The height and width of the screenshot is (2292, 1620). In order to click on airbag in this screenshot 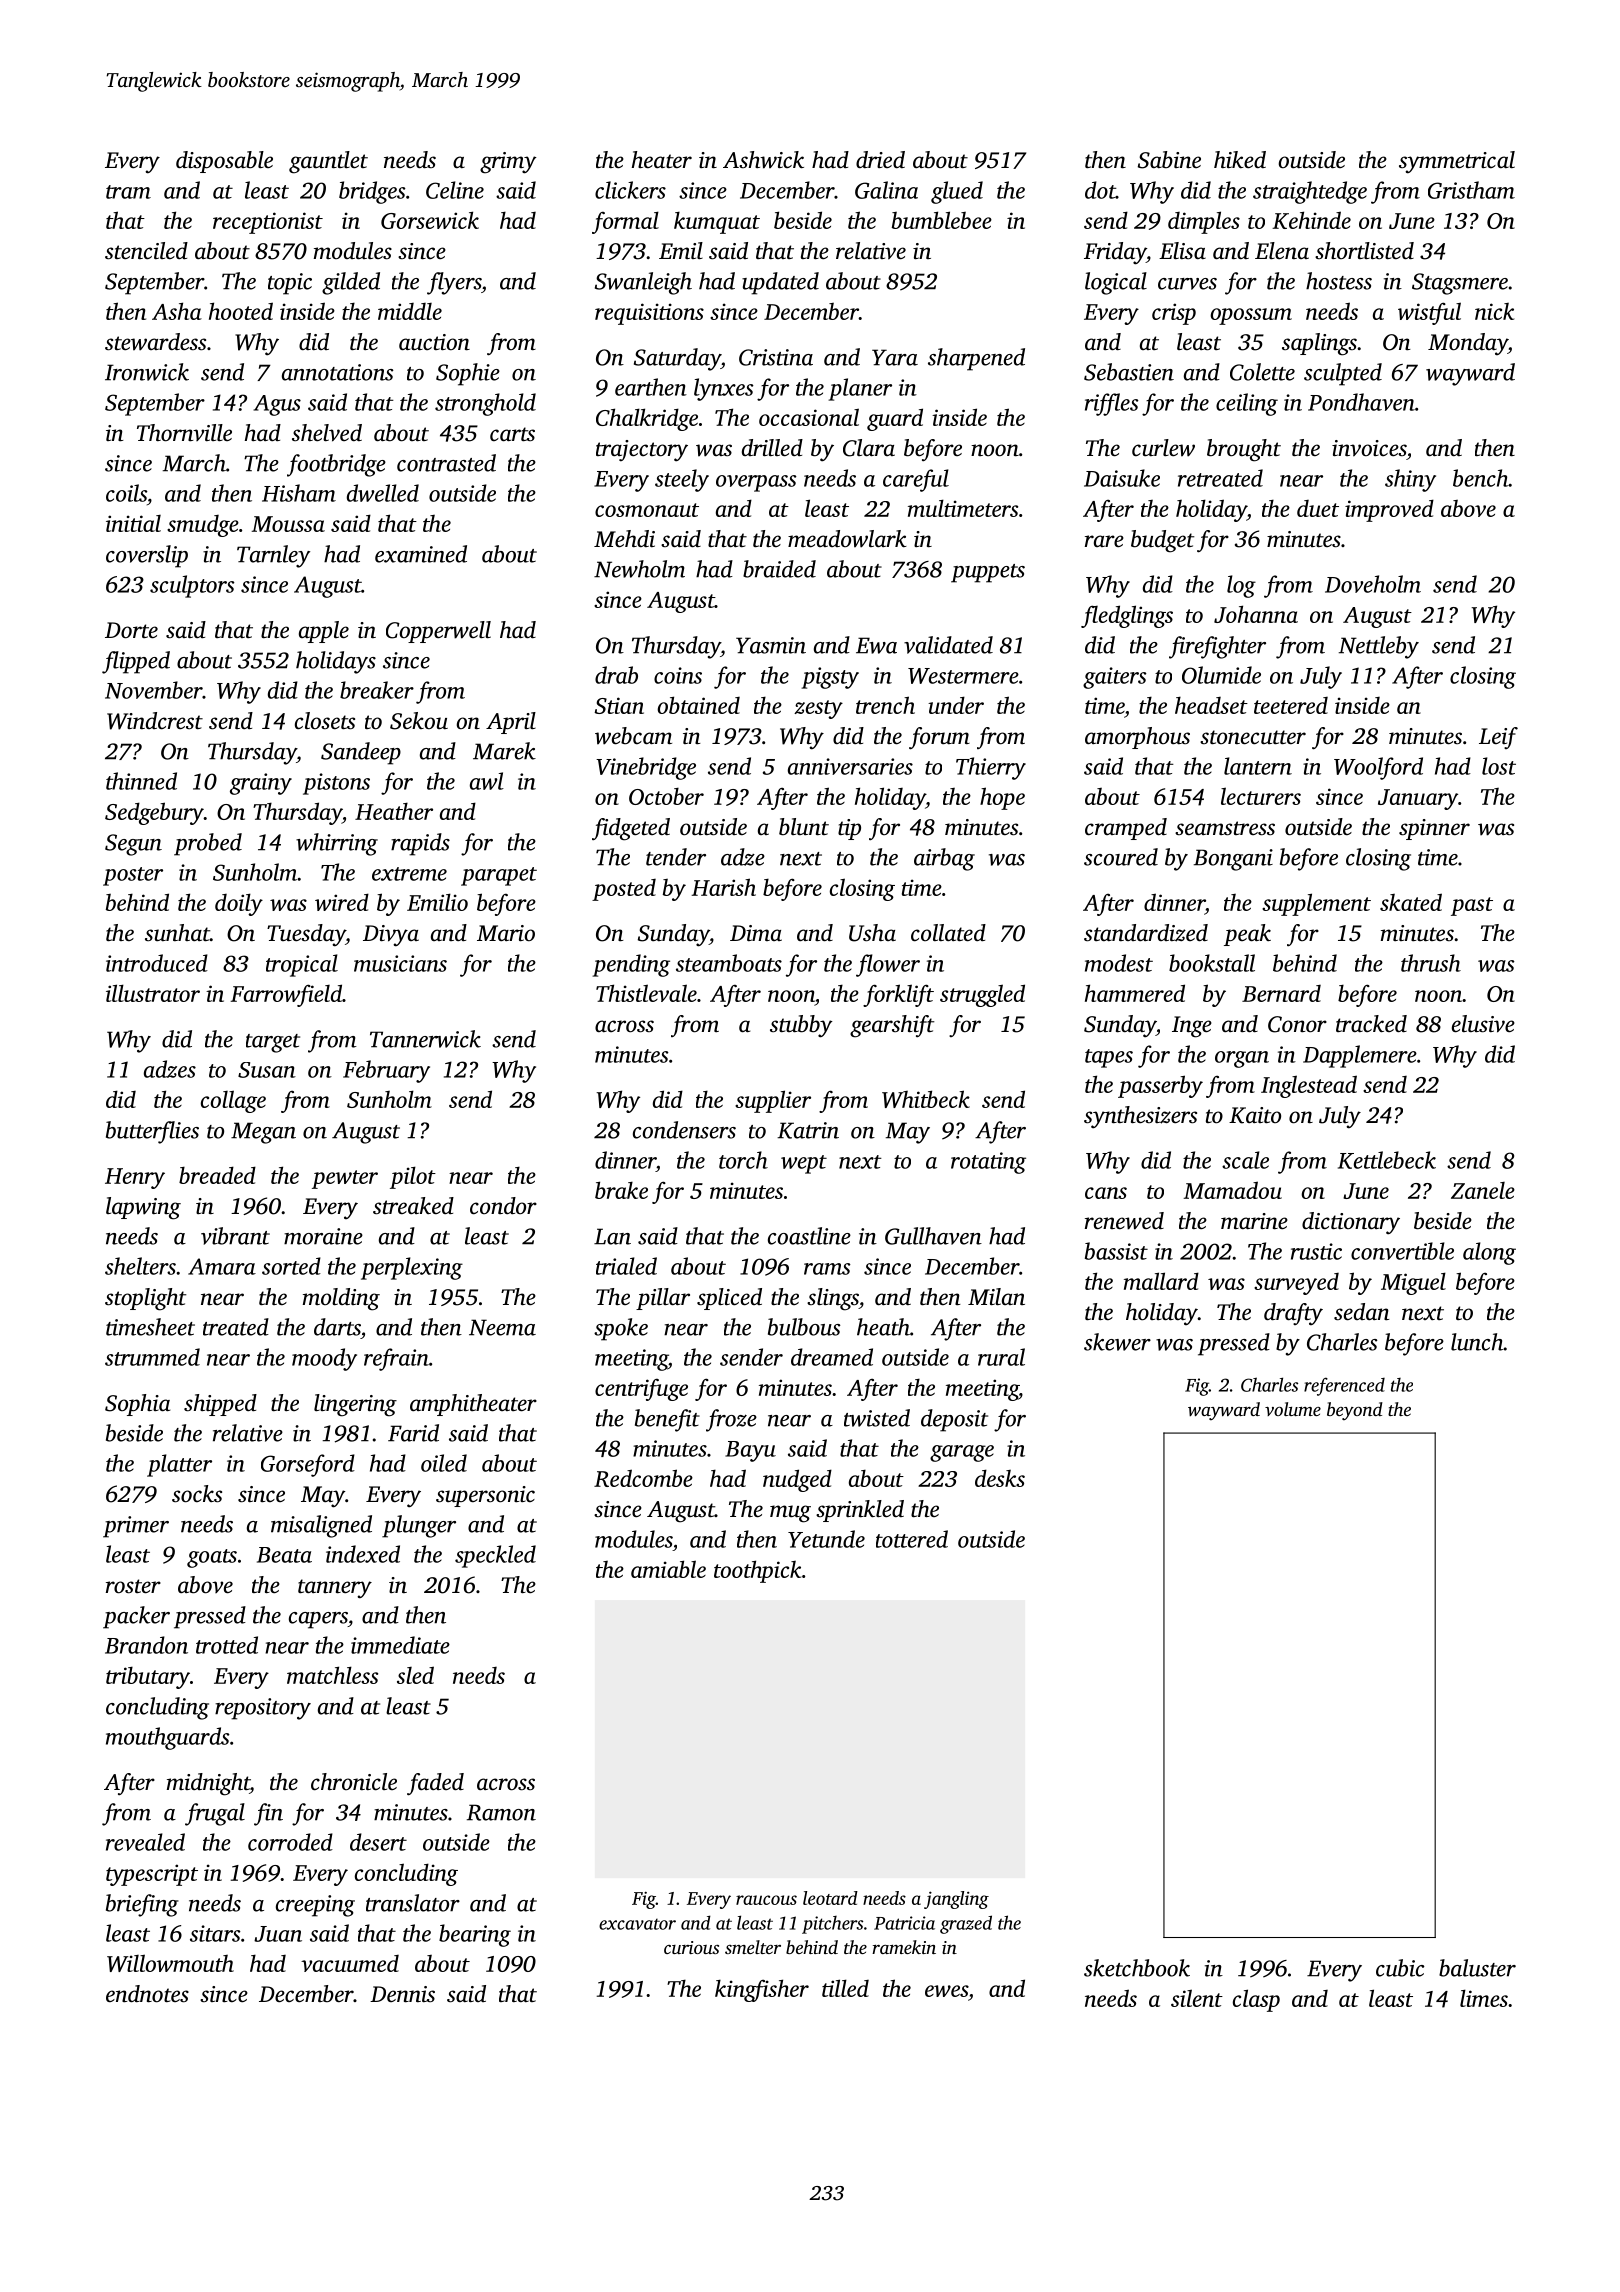, I will do `click(944, 859)`.
